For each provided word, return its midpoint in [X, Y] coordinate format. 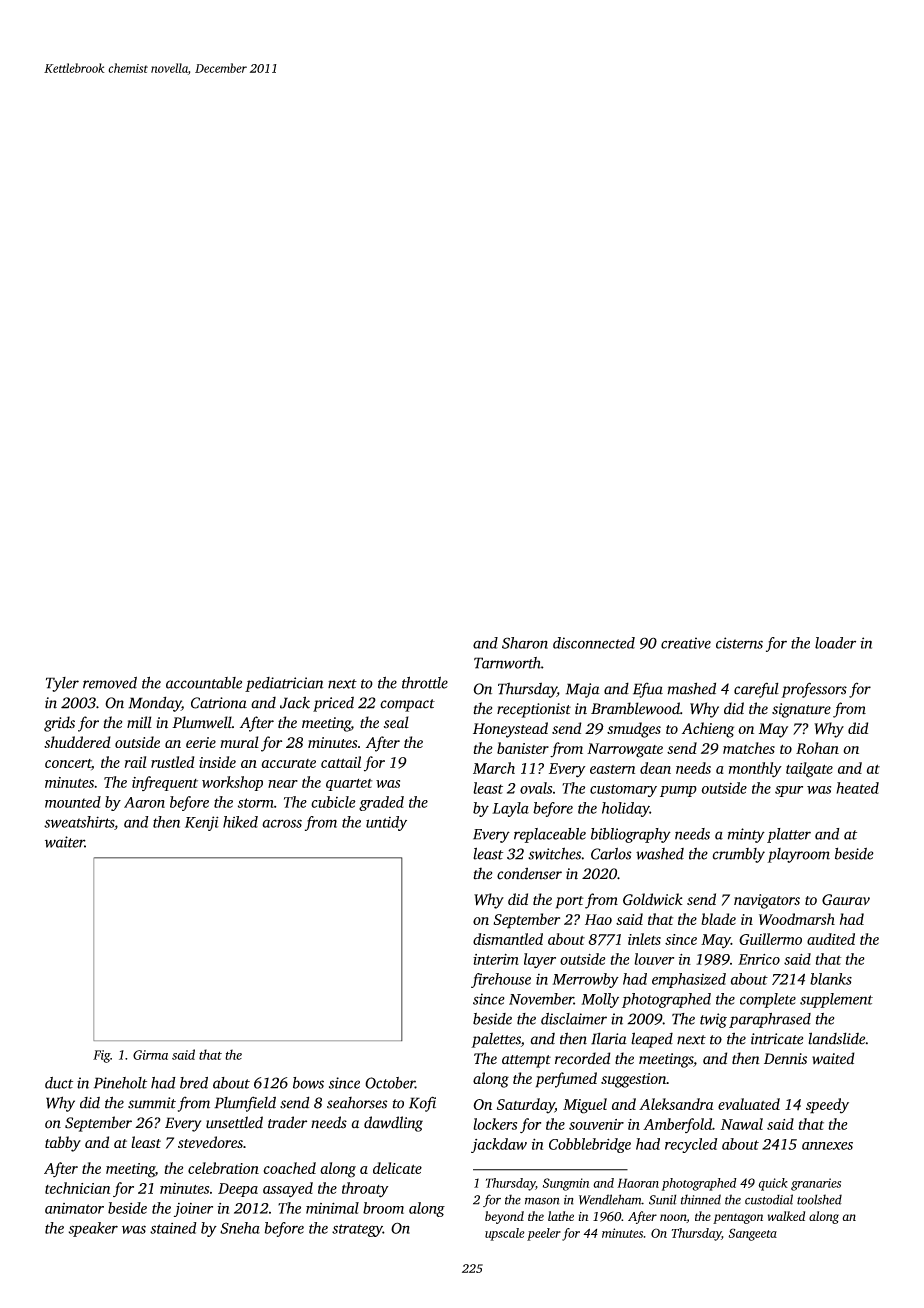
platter [789, 835]
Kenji [202, 823]
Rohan [817, 748]
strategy [357, 1230]
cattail [341, 762]
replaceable [550, 835]
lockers [495, 1124]
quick [773, 1184]
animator [74, 1208]
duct [59, 1083]
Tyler [62, 684]
